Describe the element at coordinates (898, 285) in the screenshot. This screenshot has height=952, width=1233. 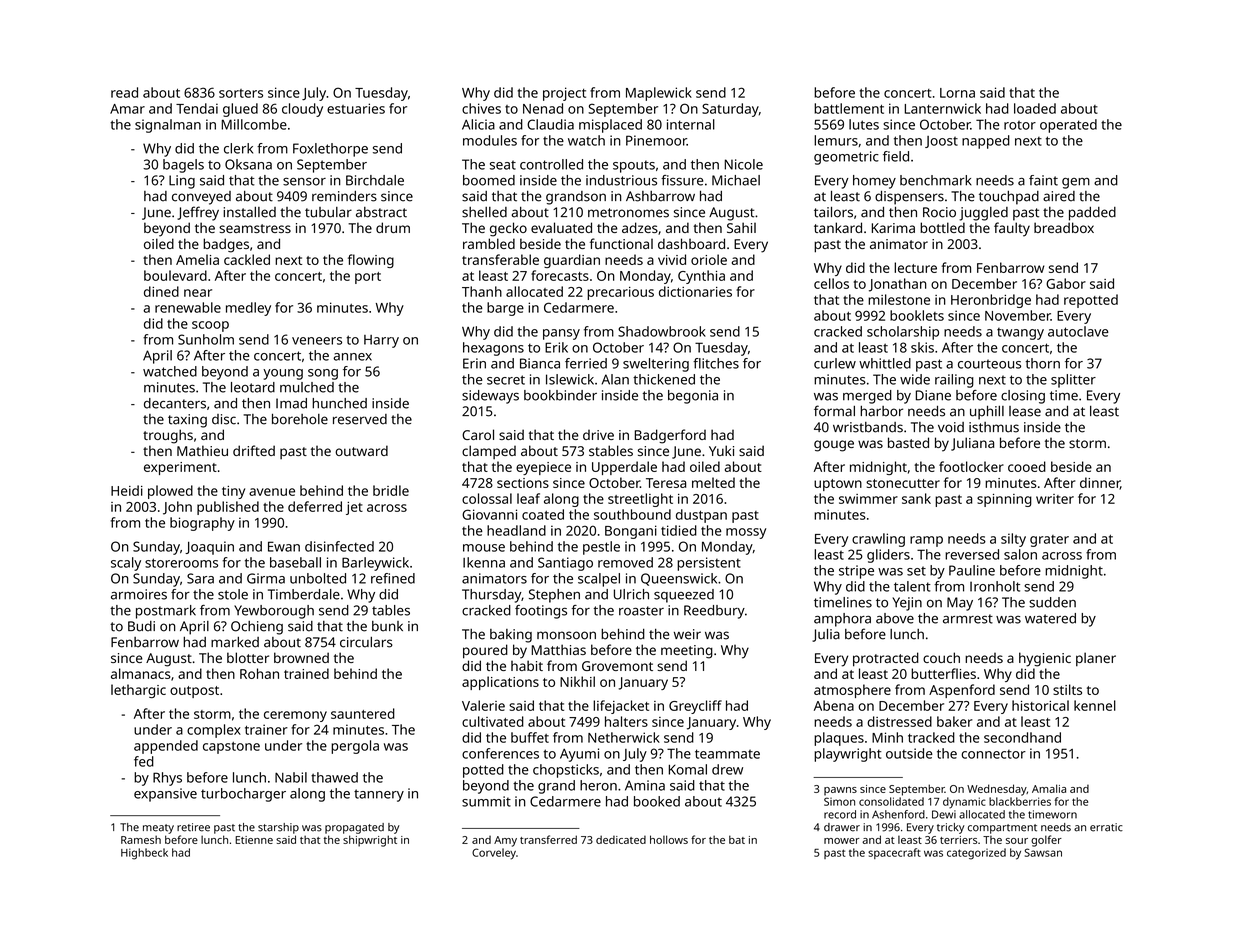
I see `Jonathan` at that location.
